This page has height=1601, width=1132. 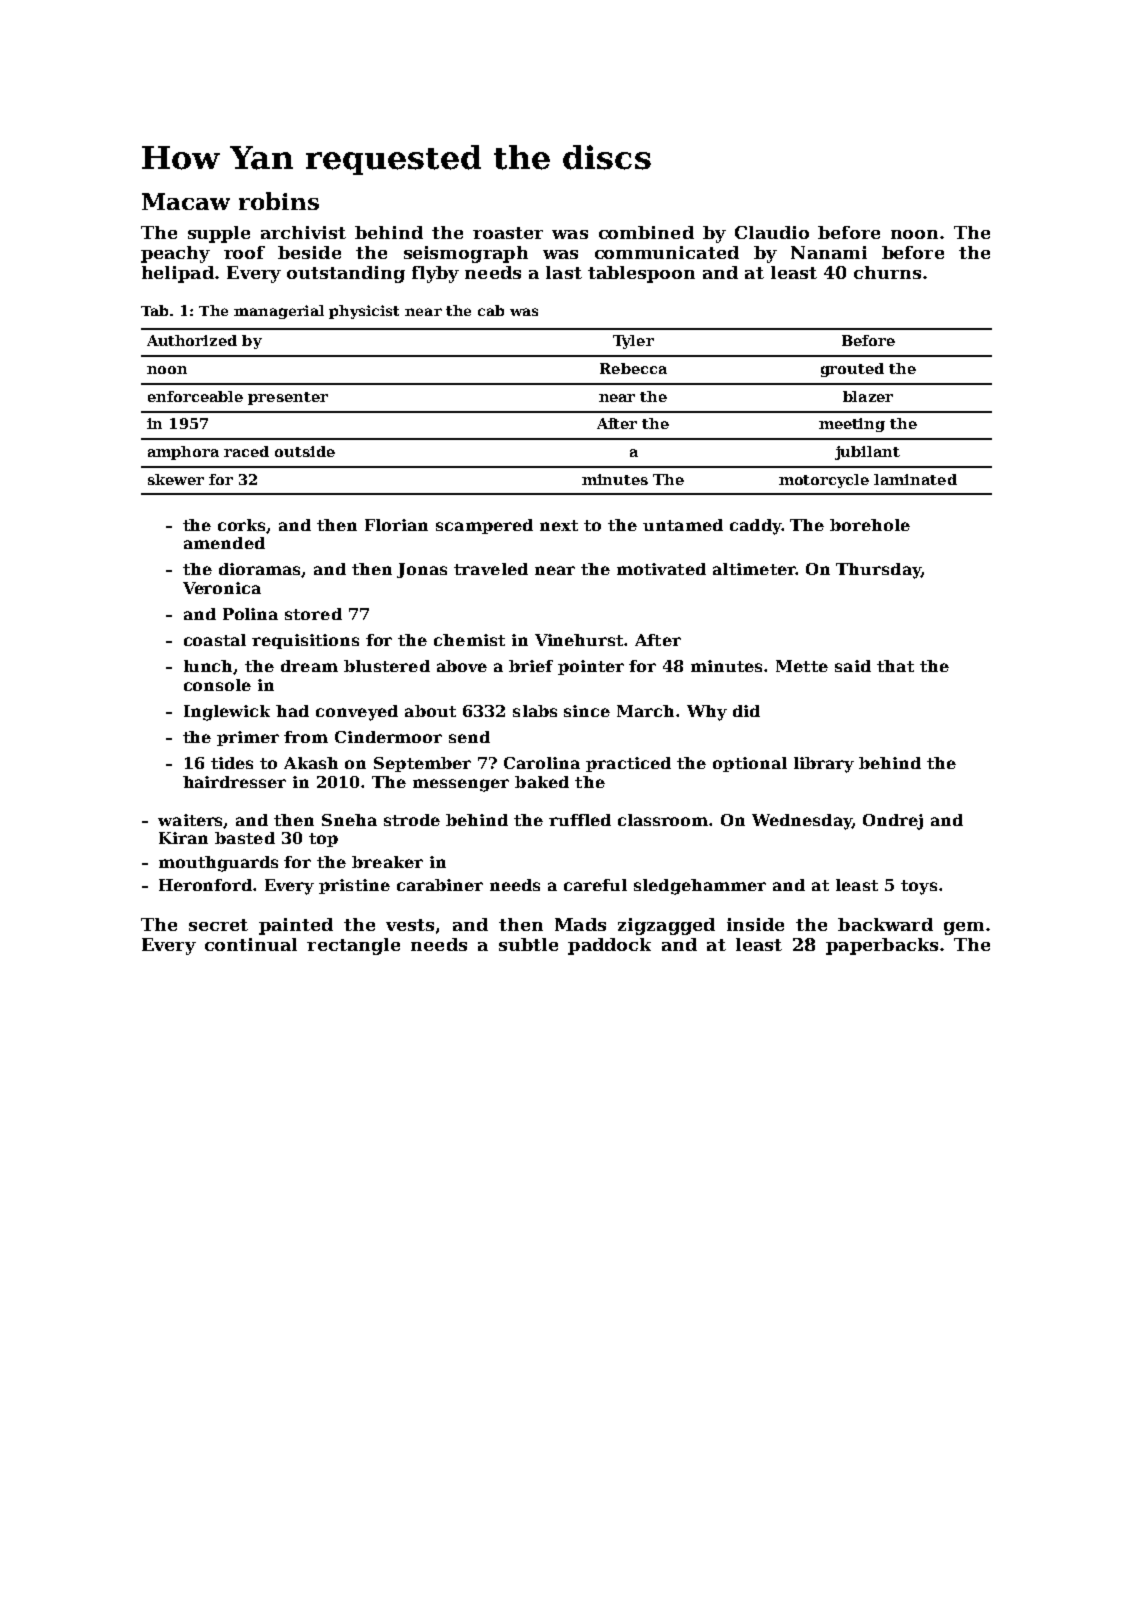 I want to click on outstanding, so click(x=346, y=274).
